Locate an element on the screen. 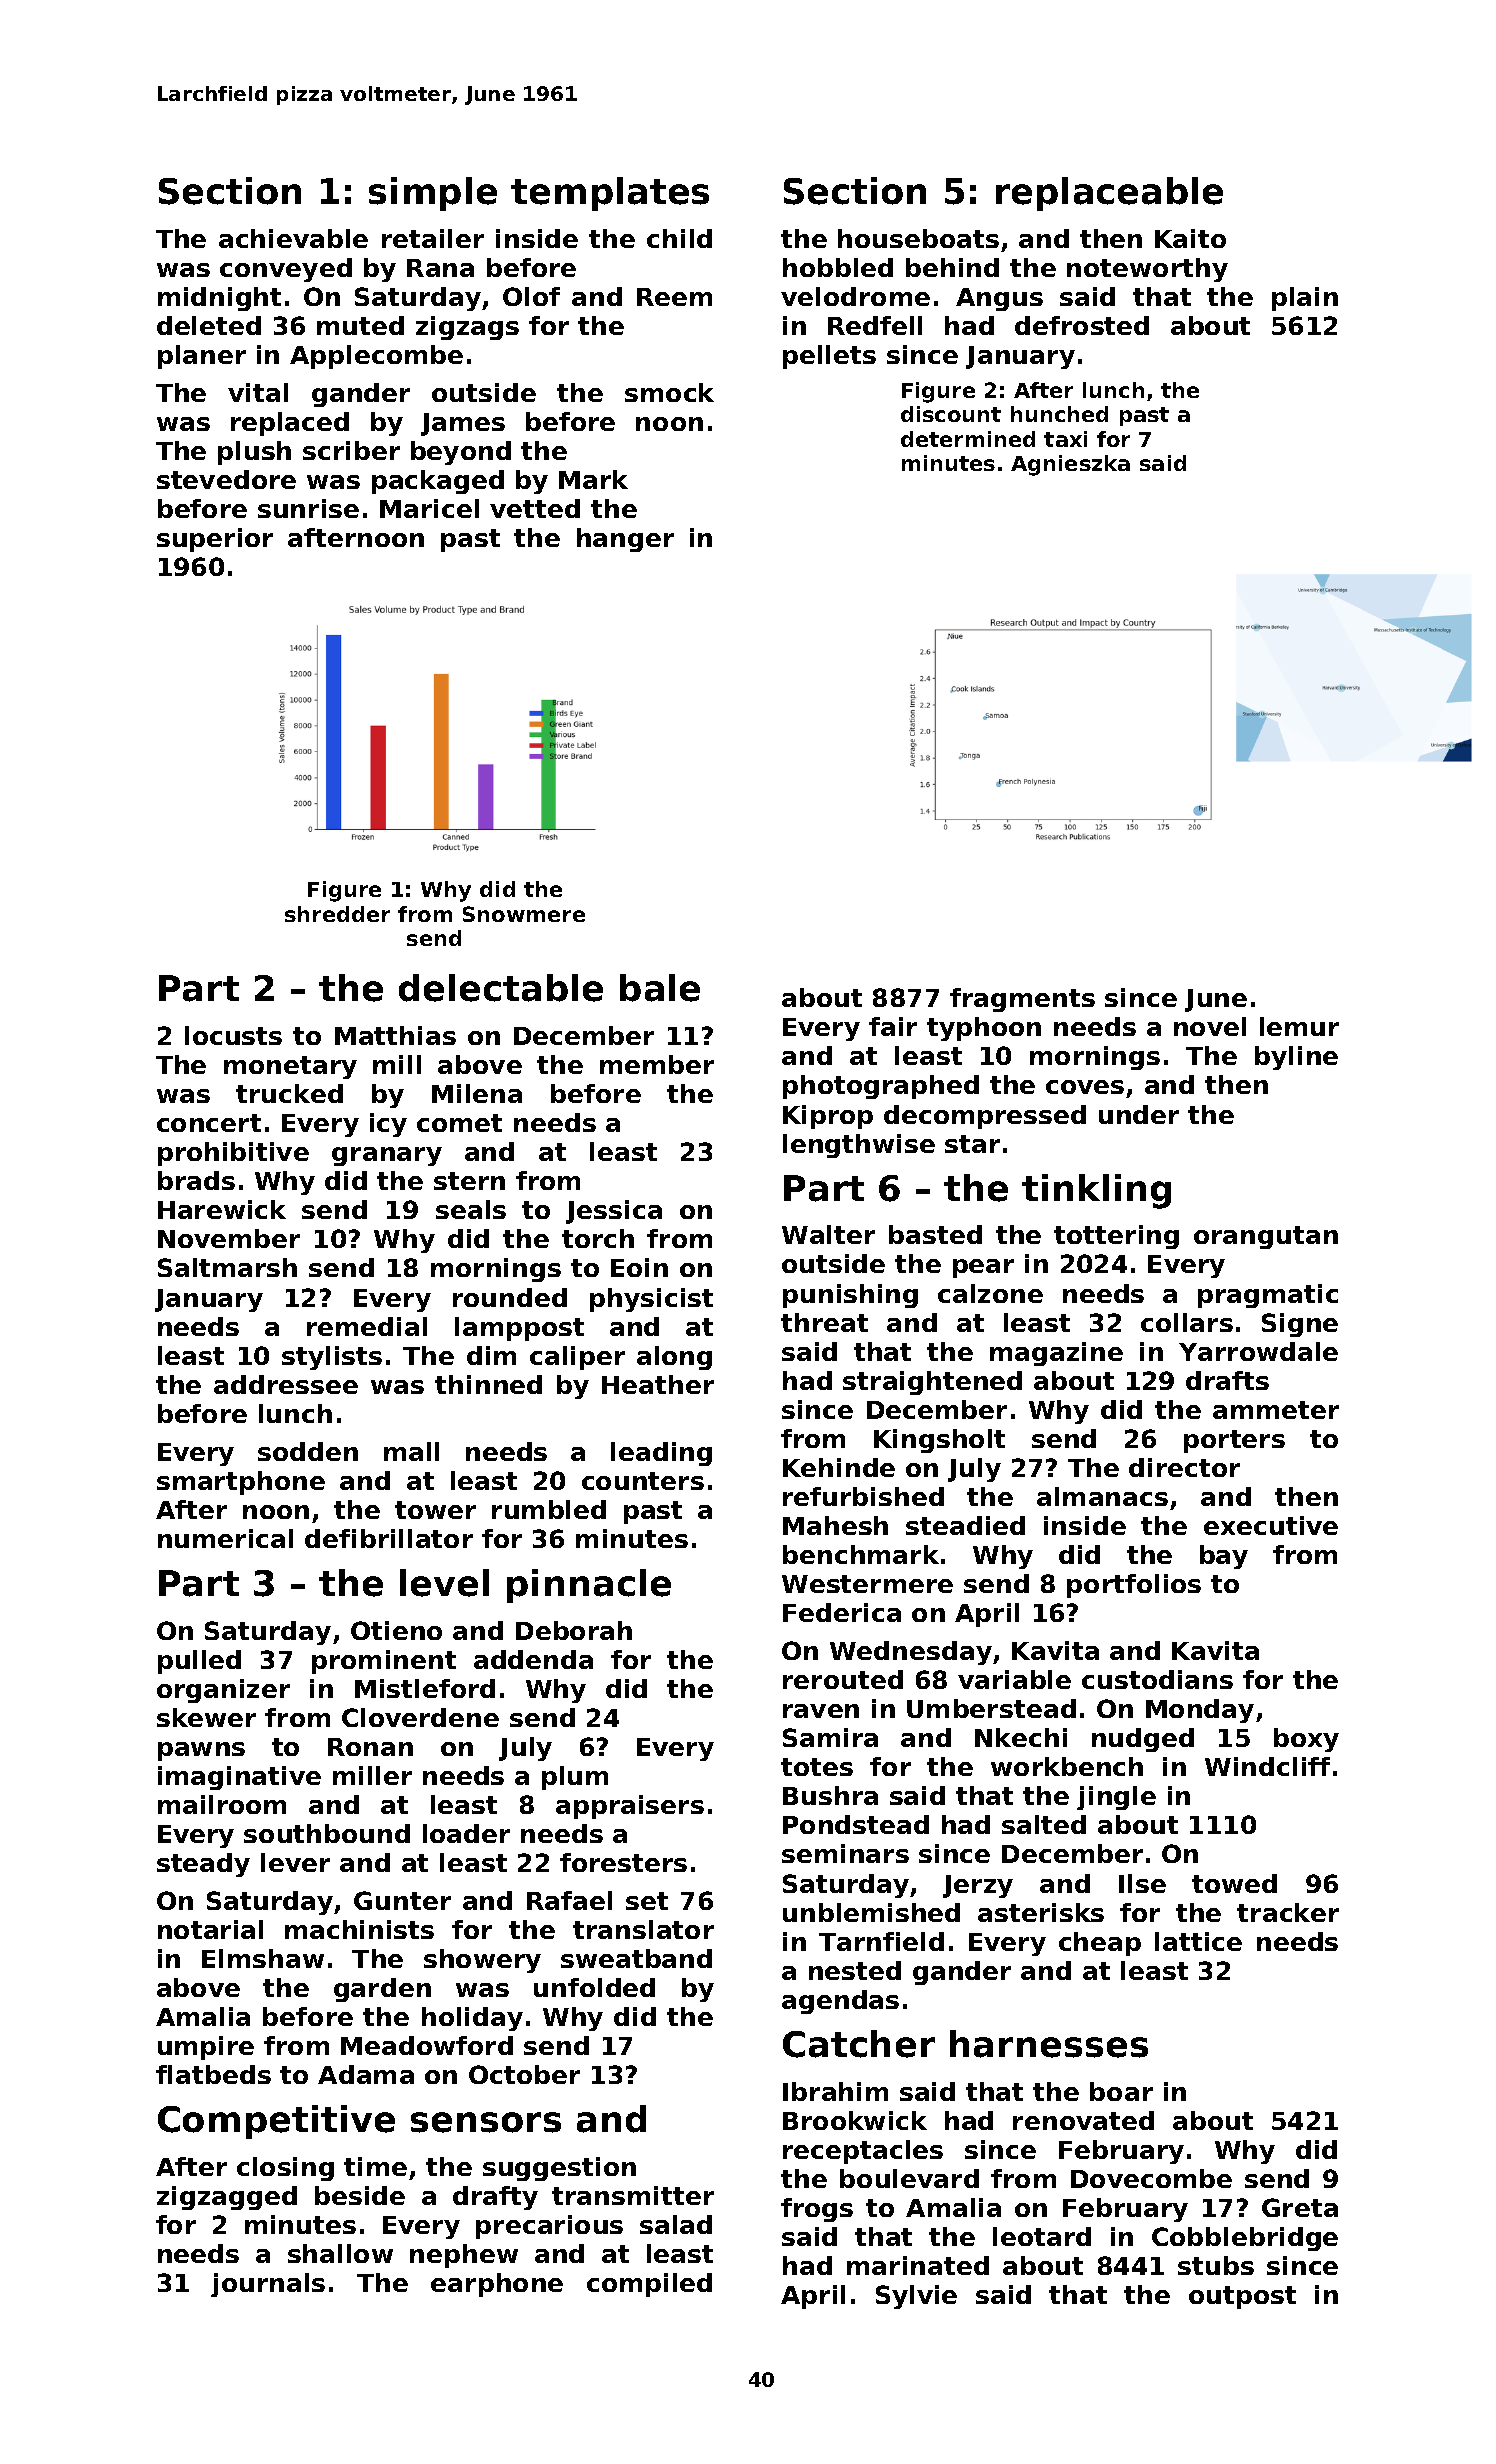 The height and width of the screenshot is (2464, 1496). Mahesh is located at coordinates (835, 1525).
